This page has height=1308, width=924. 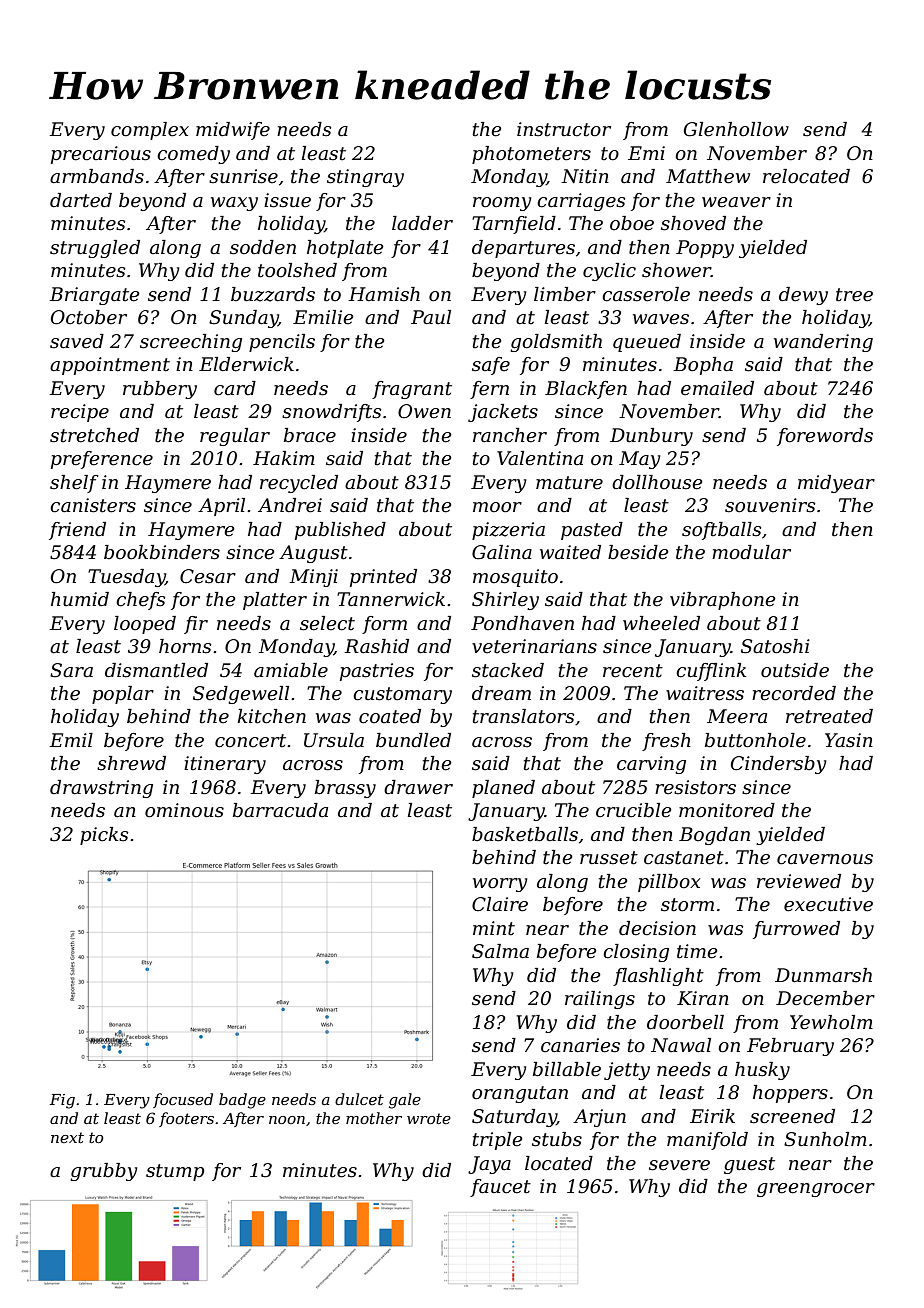 What do you see at coordinates (825, 437) in the page?
I see `forewords` at bounding box center [825, 437].
